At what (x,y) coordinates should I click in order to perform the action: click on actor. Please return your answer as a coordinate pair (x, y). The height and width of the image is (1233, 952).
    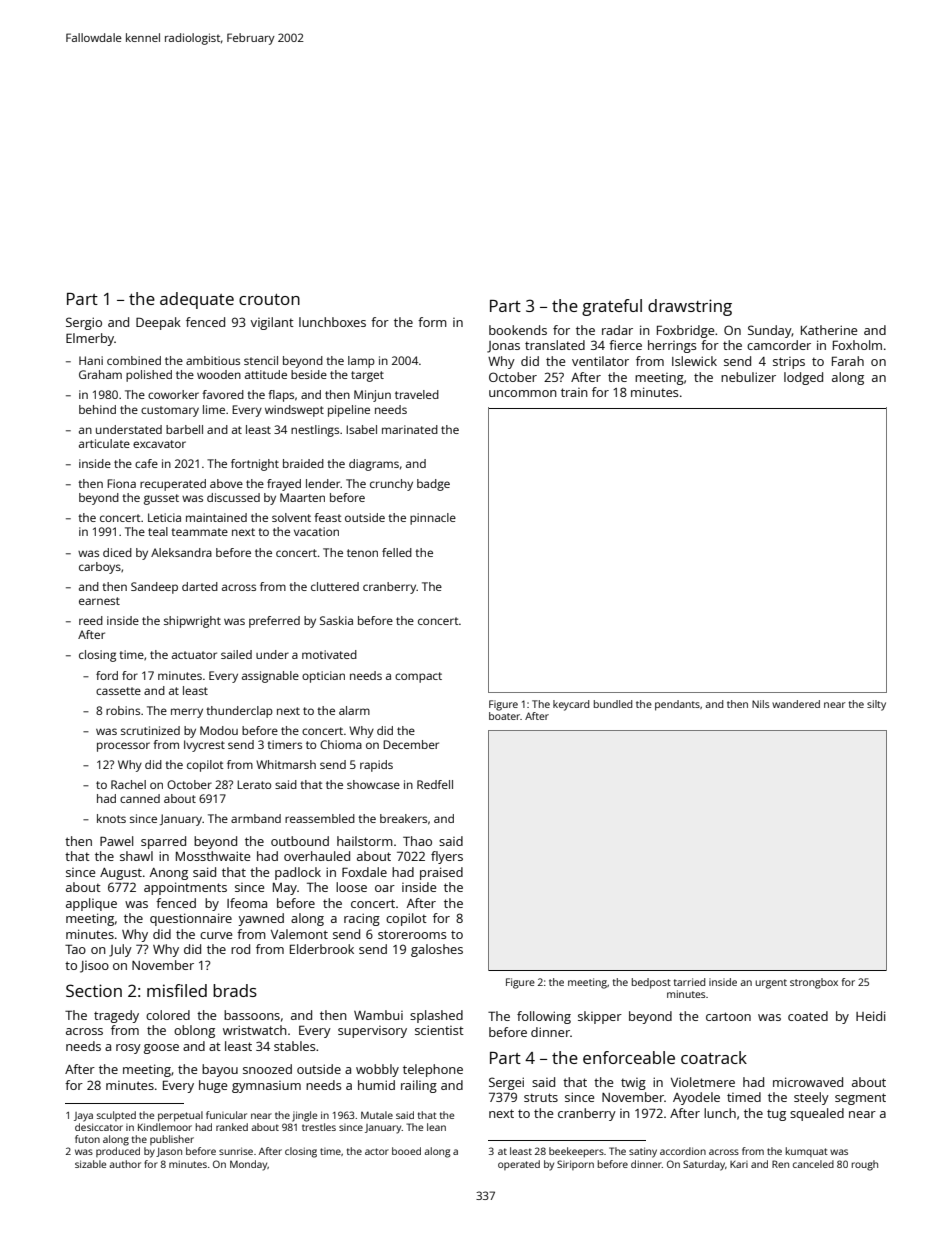
    Looking at the image, I should click on (377, 1151).
